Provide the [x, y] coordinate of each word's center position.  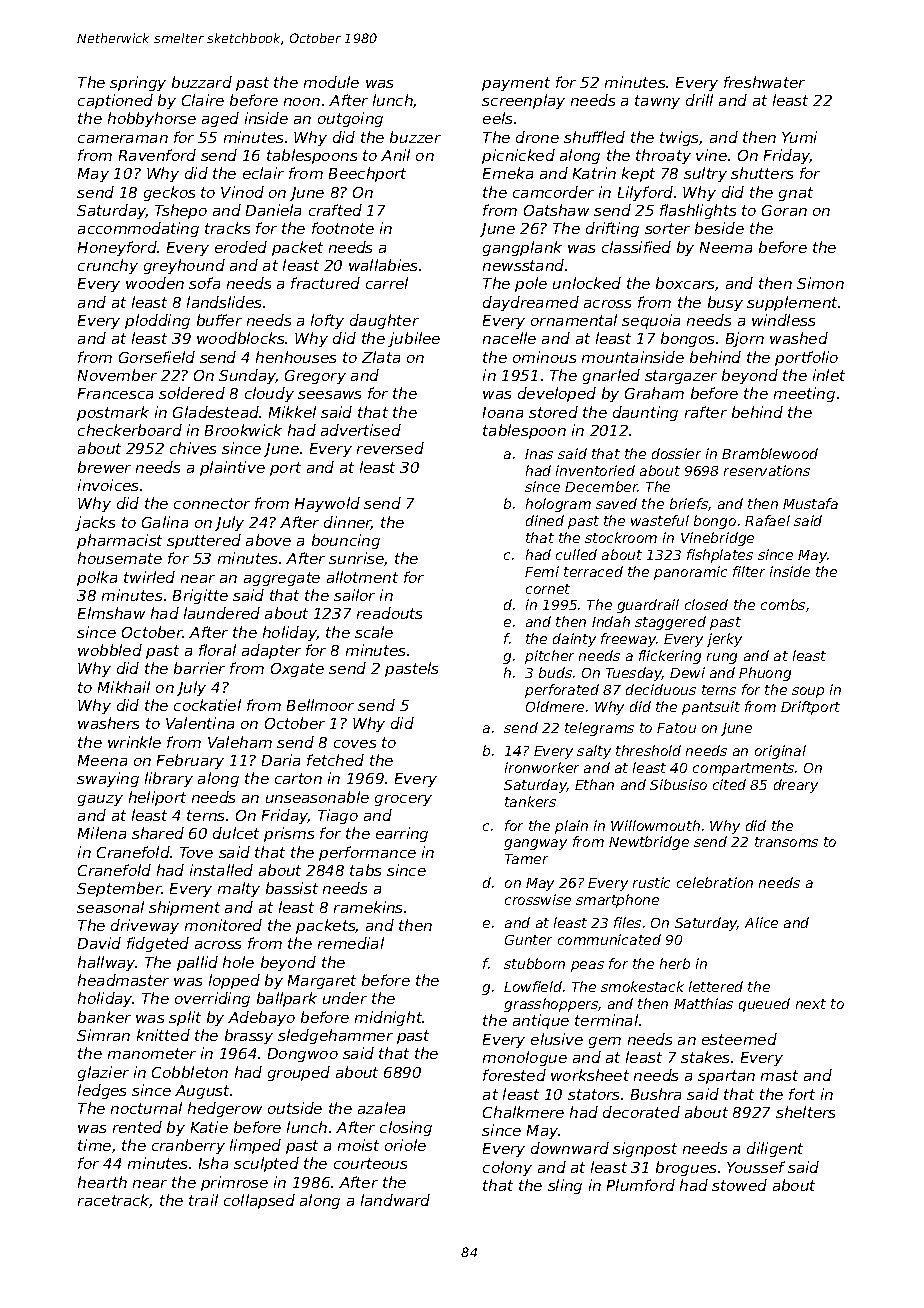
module [331, 82]
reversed [390, 448]
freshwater [764, 82]
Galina [165, 522]
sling [565, 1186]
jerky [724, 640]
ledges [102, 1091]
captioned [115, 101]
